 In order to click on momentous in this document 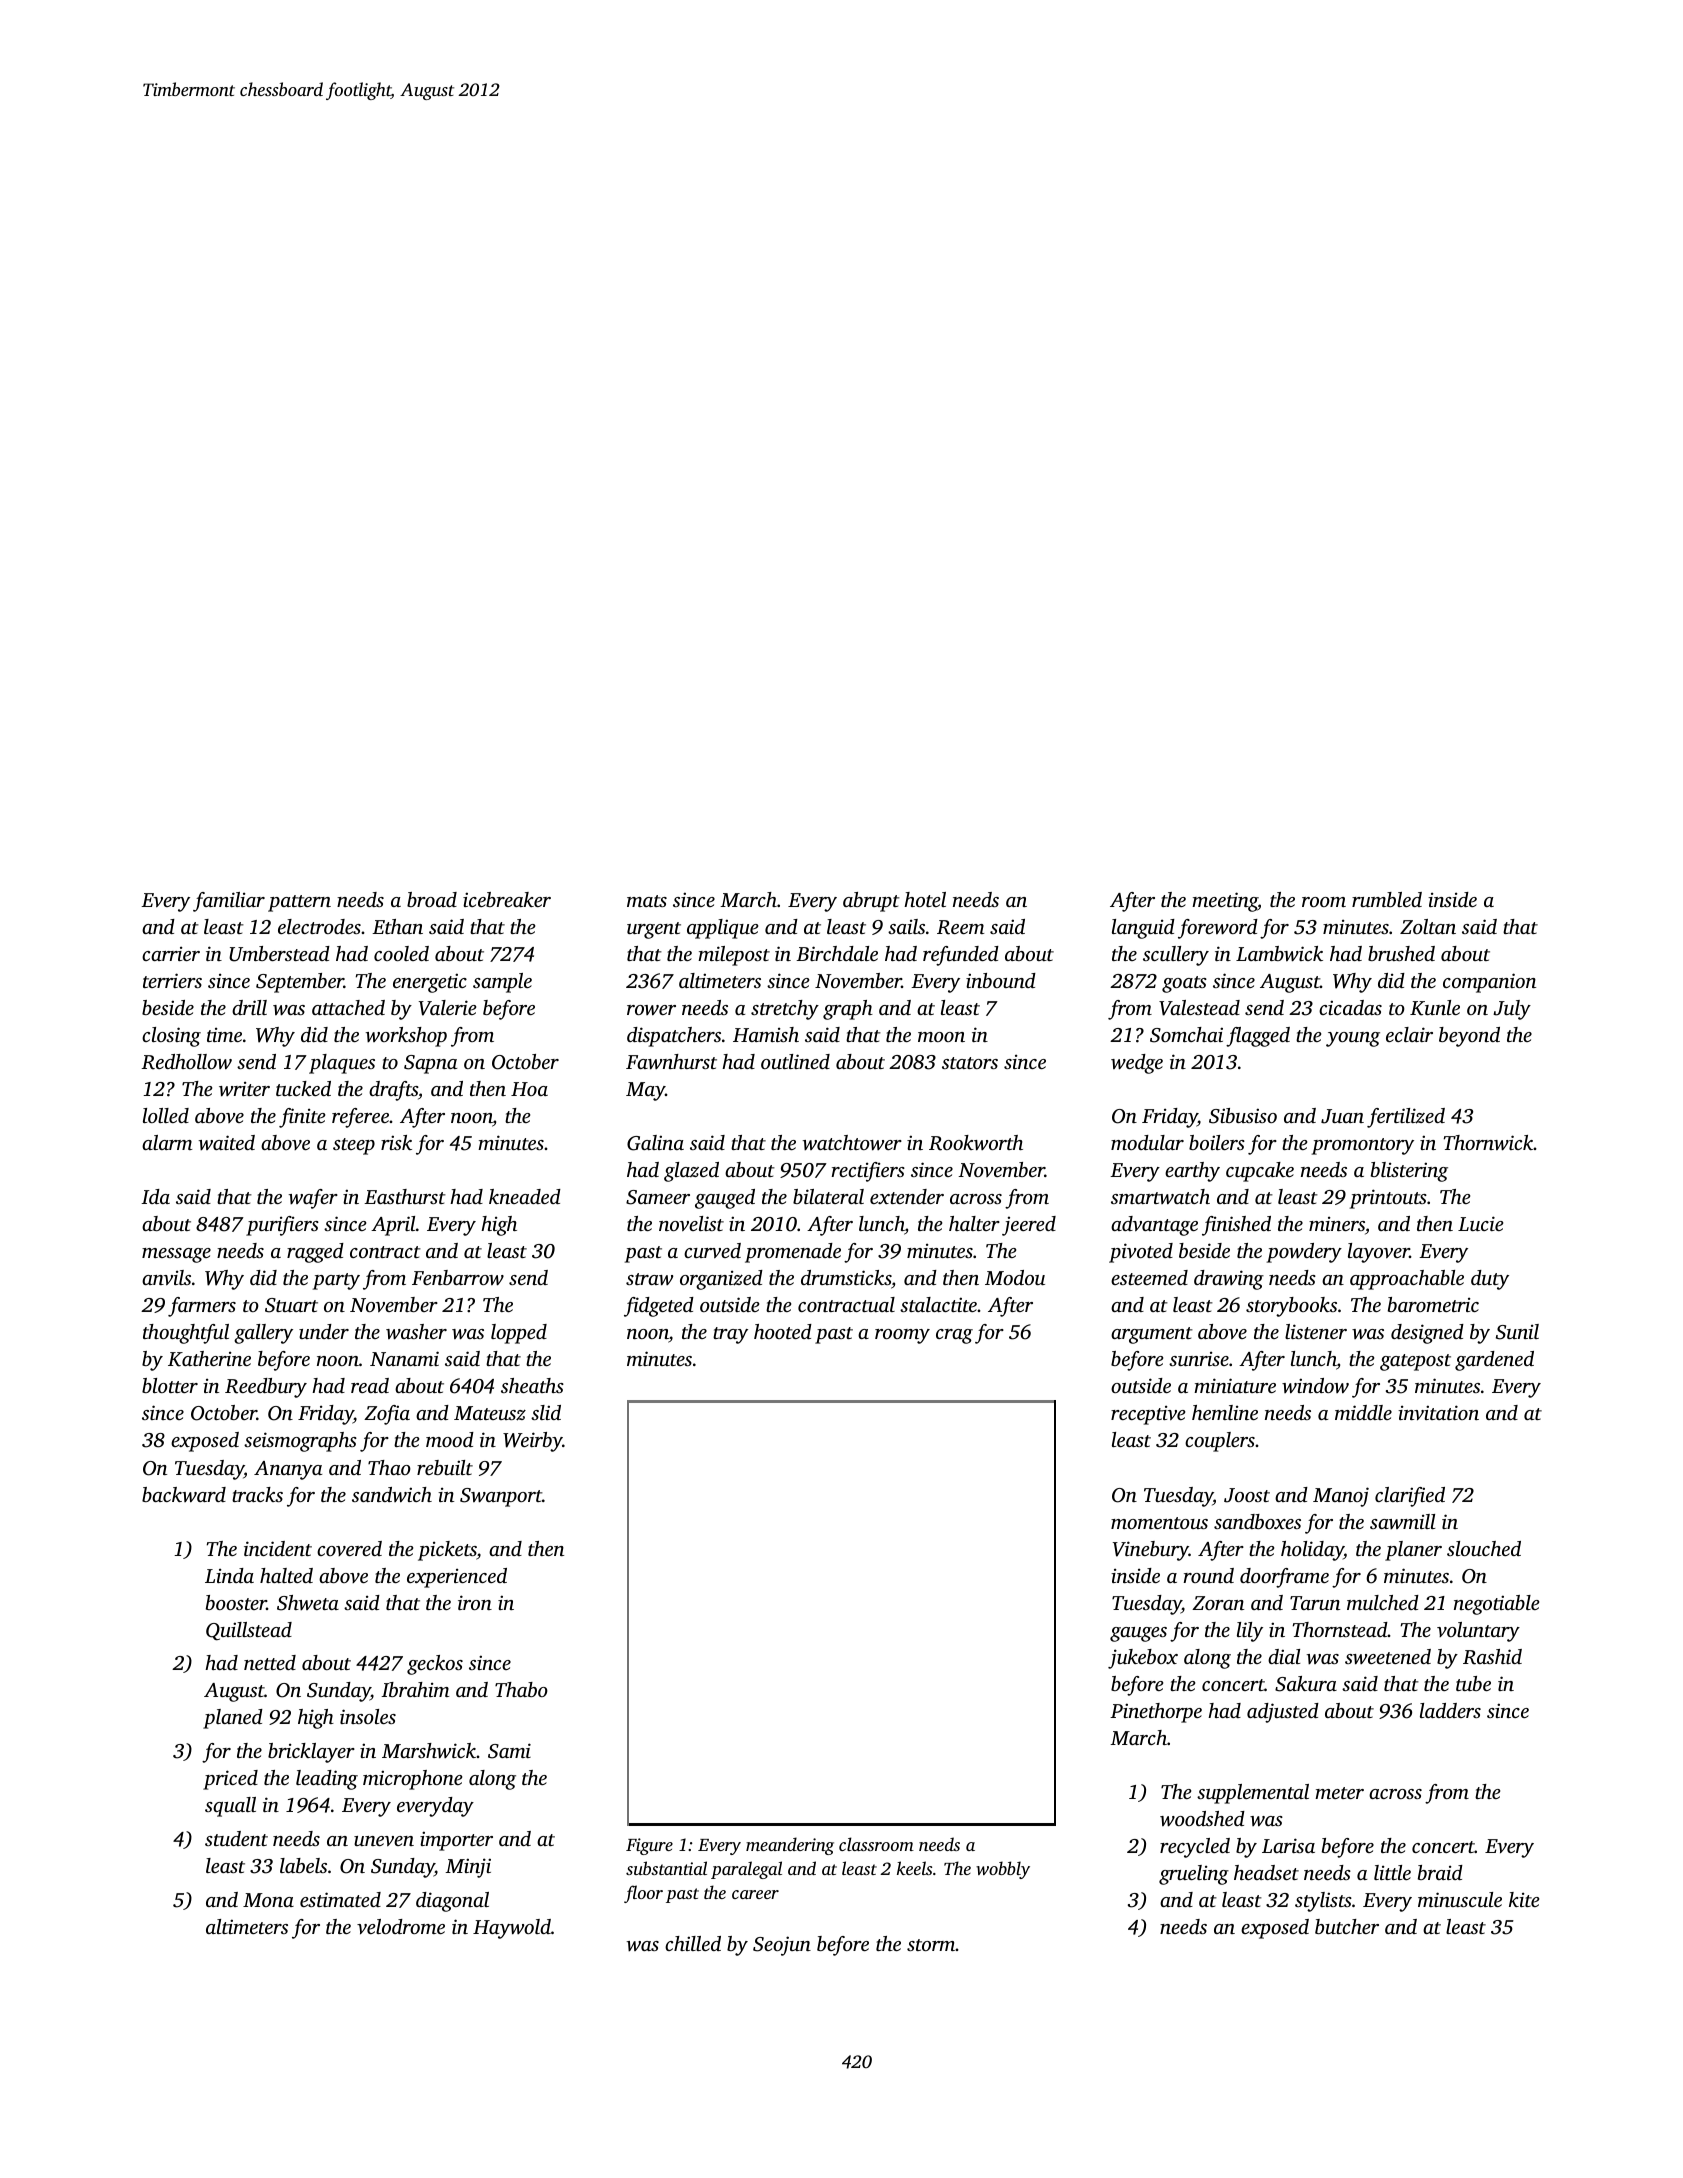, I will do `click(1159, 1523)`.
